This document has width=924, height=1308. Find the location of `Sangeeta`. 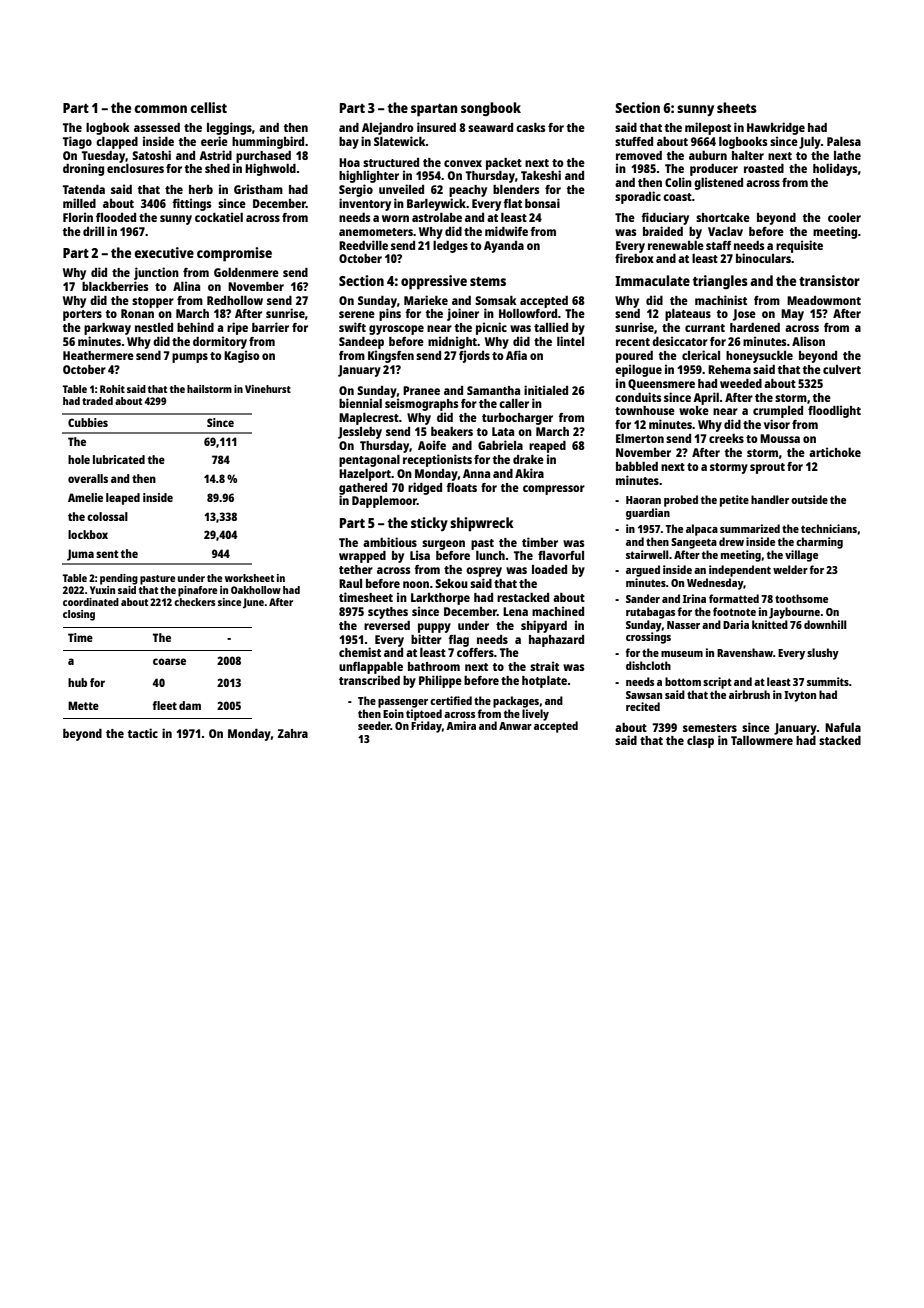

Sangeeta is located at coordinates (694, 543).
